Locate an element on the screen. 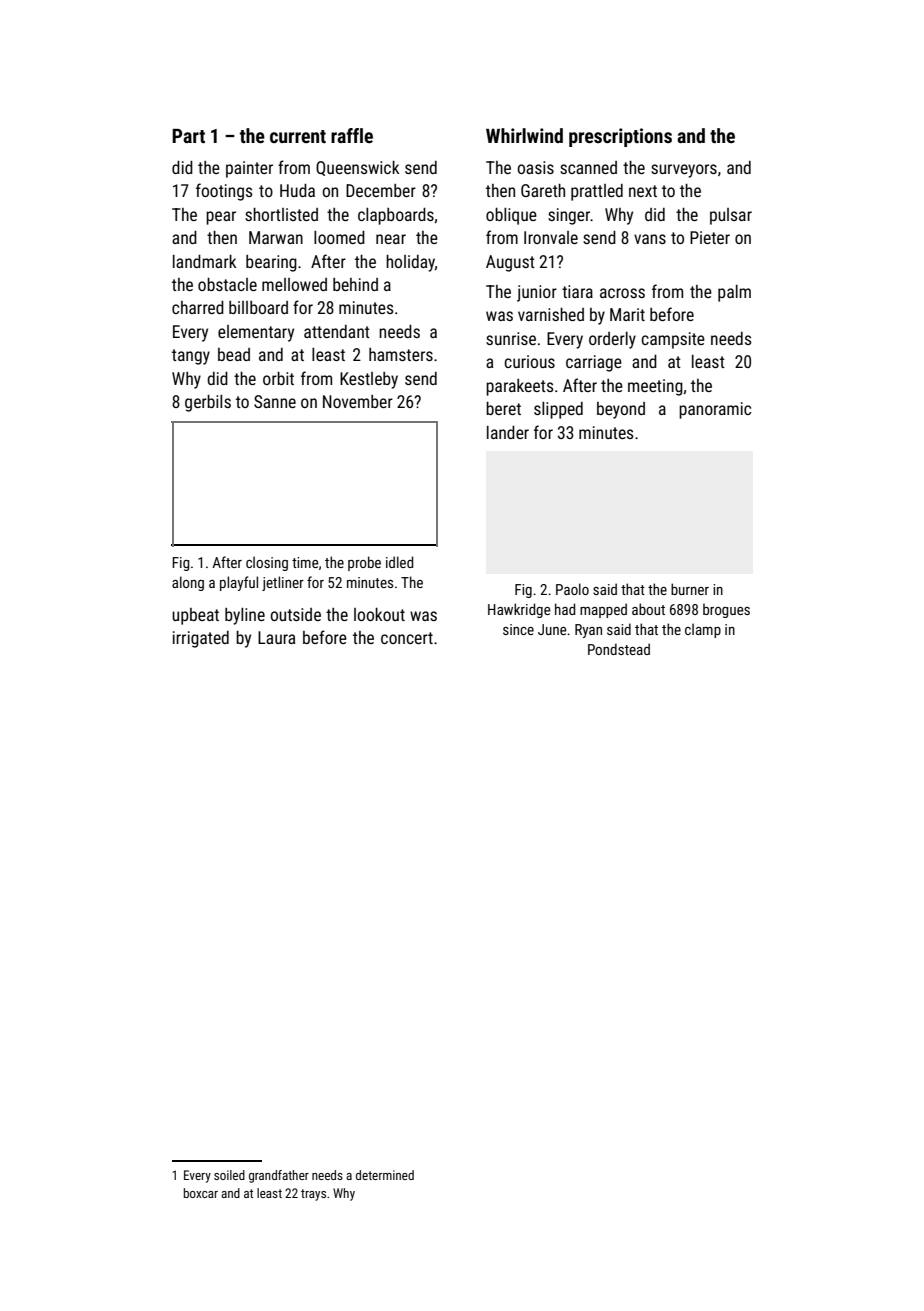  current is located at coordinates (298, 136).
